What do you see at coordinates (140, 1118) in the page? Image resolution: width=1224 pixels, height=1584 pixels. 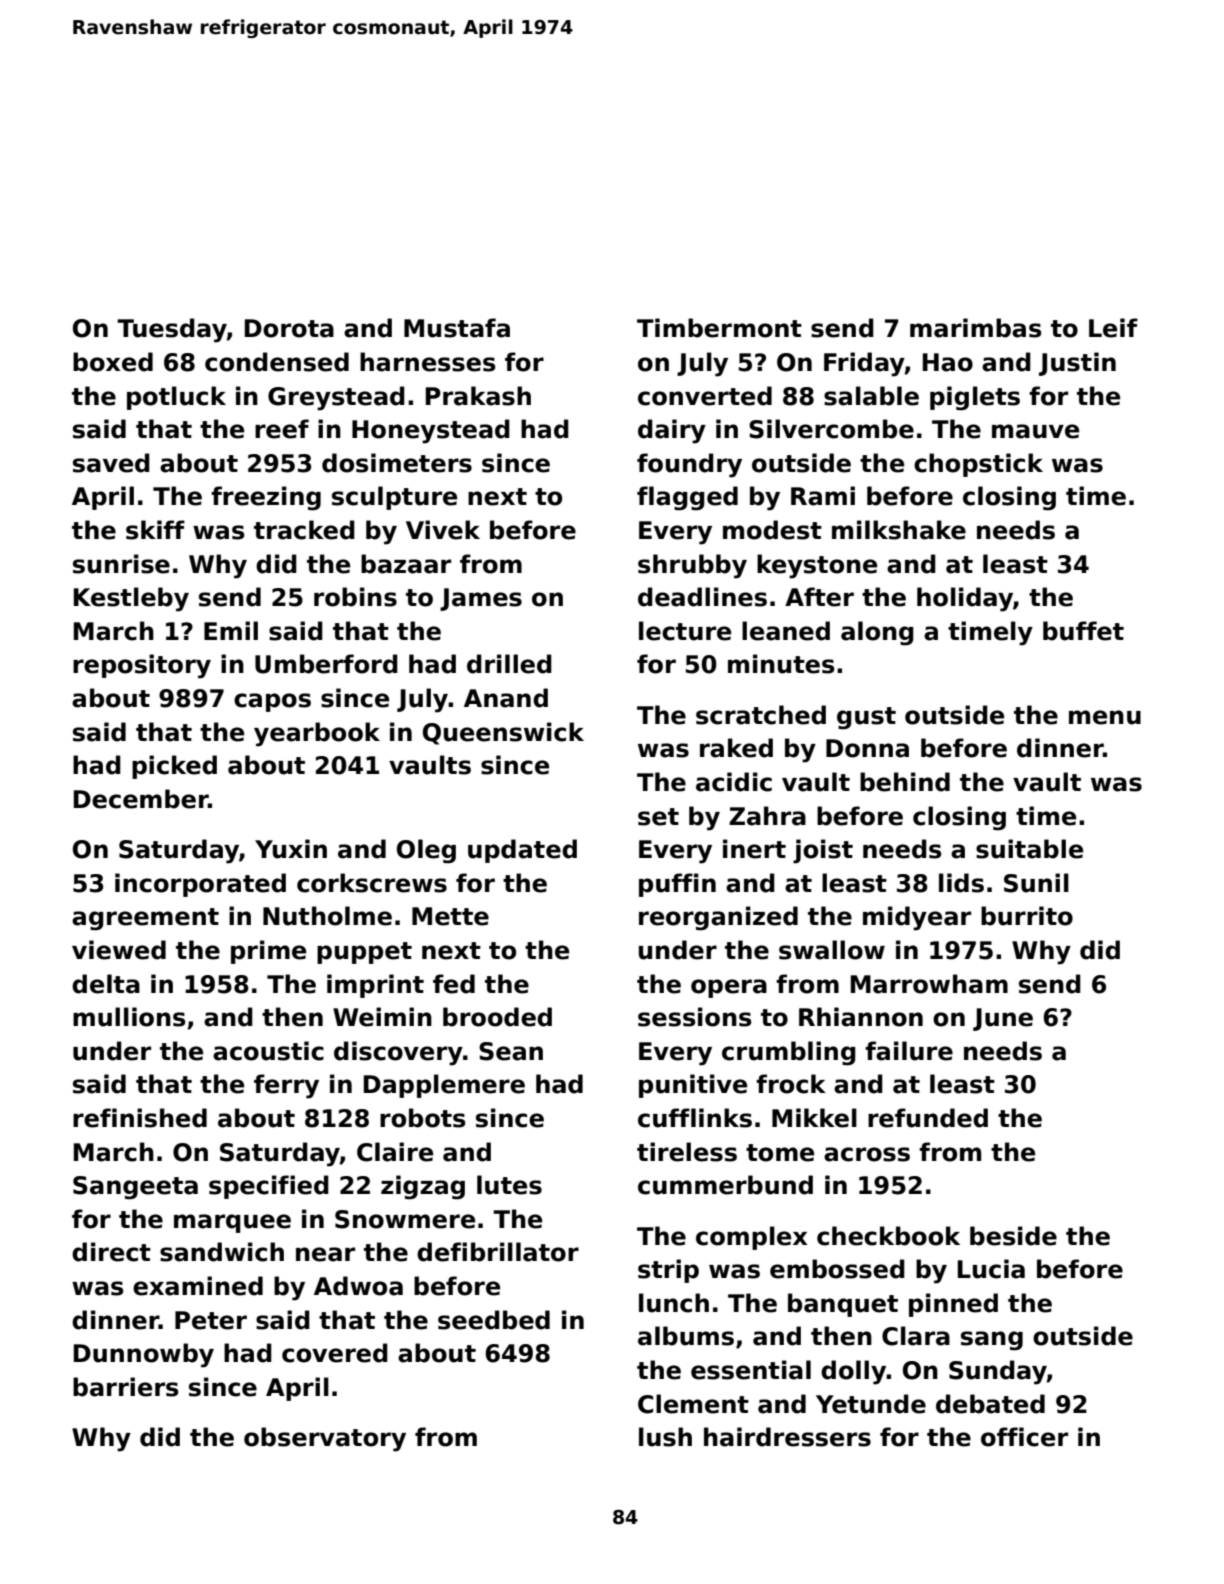 I see `refinished` at bounding box center [140, 1118].
